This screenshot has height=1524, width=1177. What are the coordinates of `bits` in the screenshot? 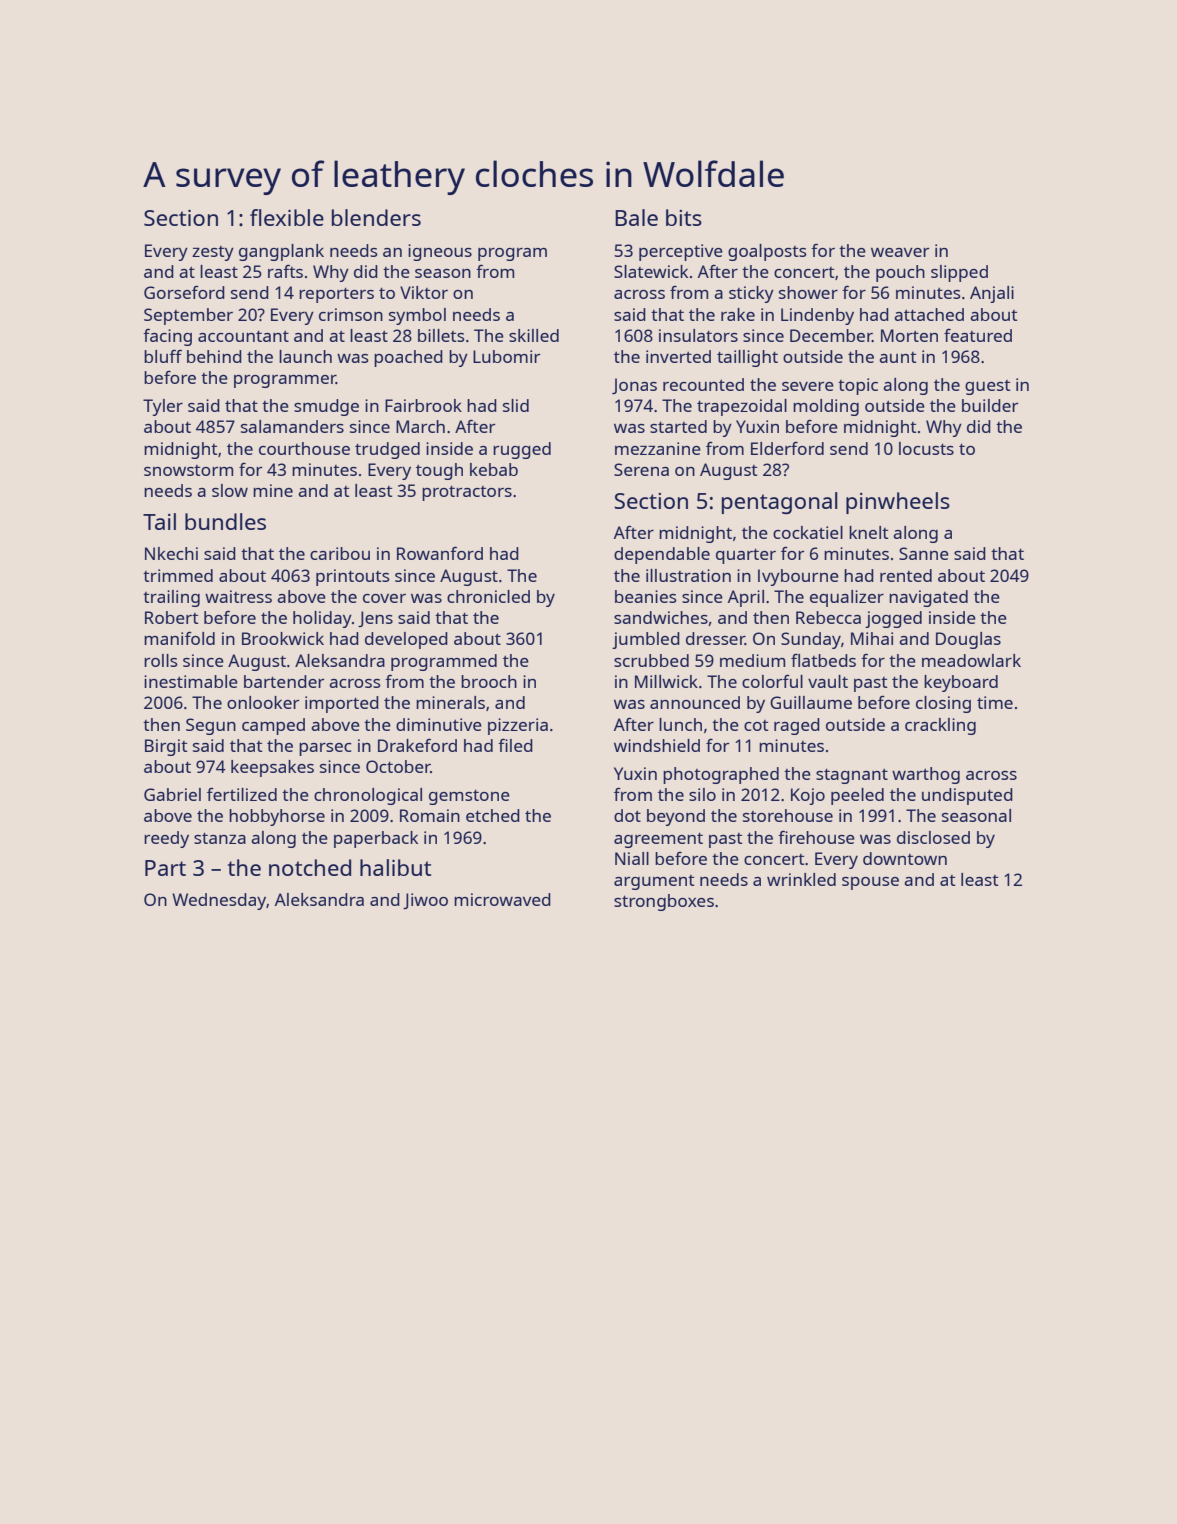 It's located at (684, 217).
